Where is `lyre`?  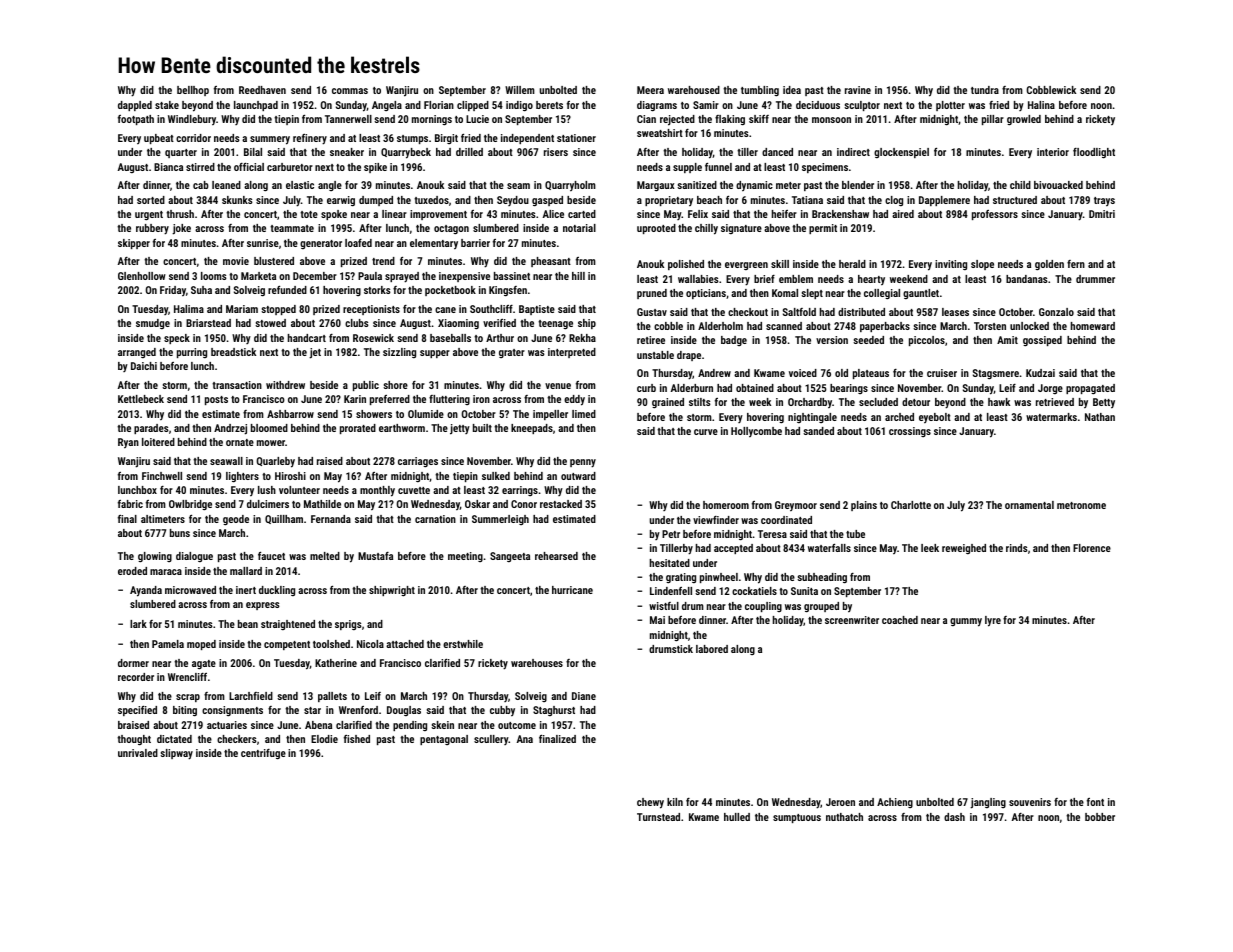
lyre is located at coordinates (993, 621).
